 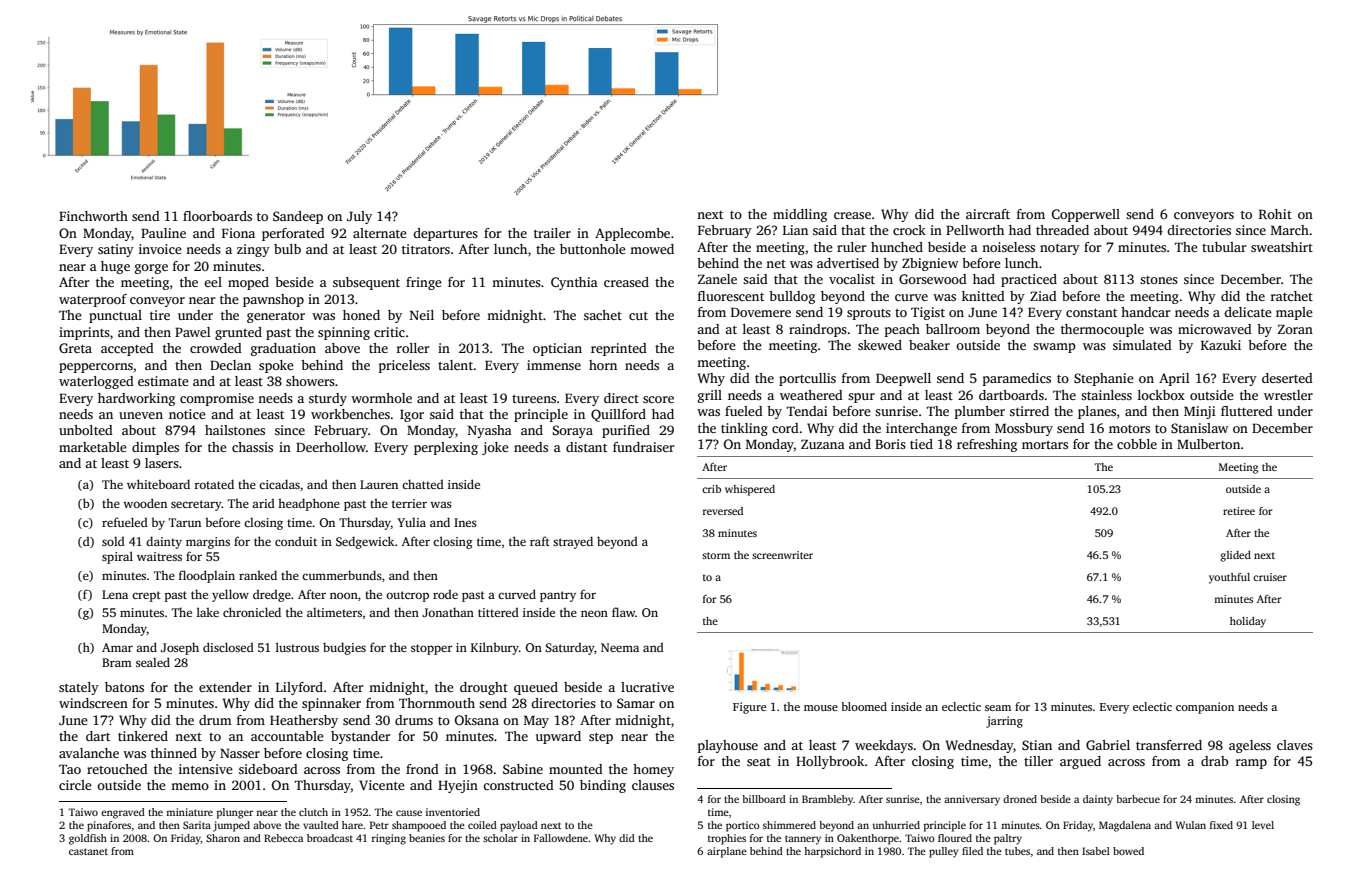 I want to click on grunted, so click(x=238, y=333).
